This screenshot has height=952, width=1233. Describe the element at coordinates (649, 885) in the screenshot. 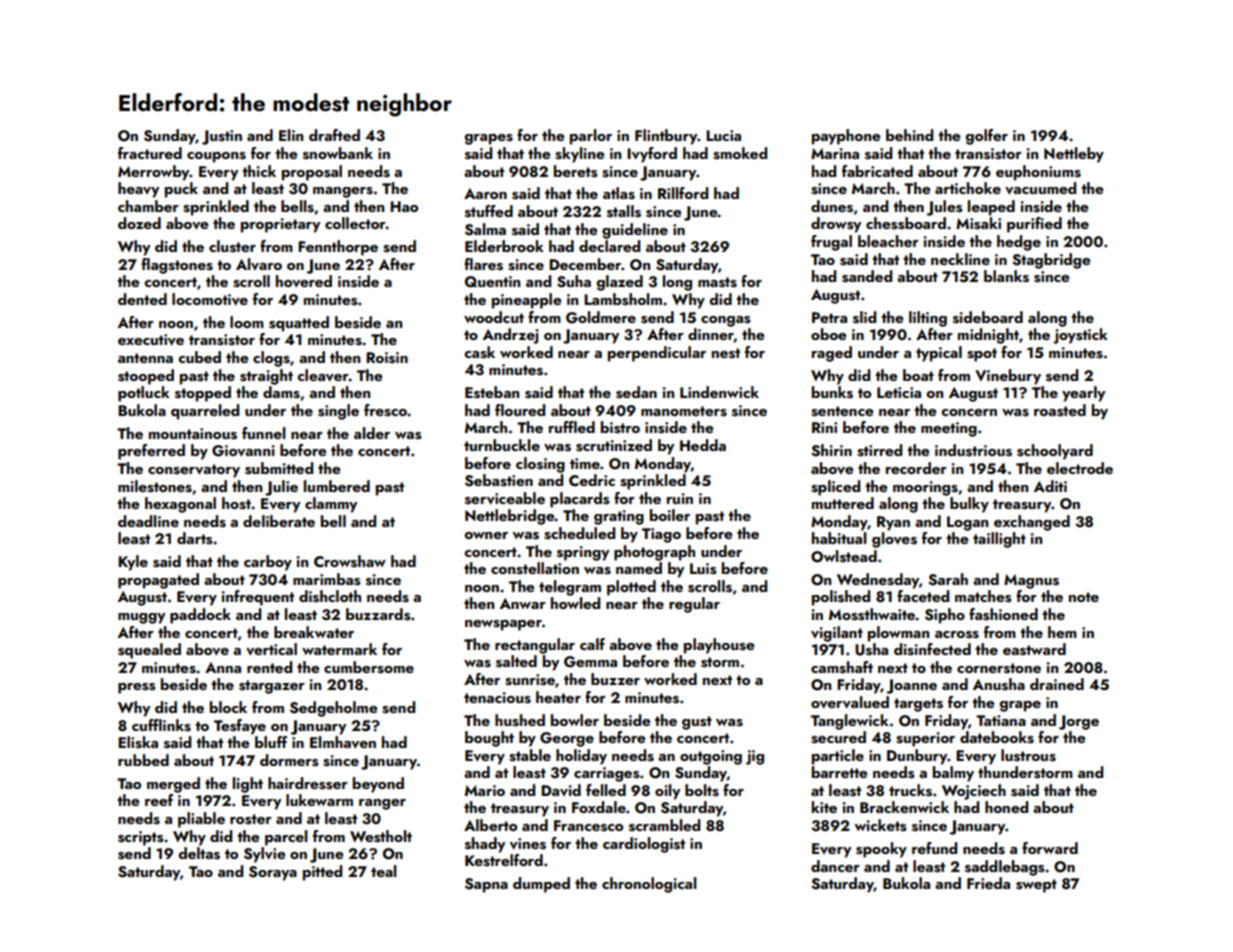

I see `chronological` at that location.
